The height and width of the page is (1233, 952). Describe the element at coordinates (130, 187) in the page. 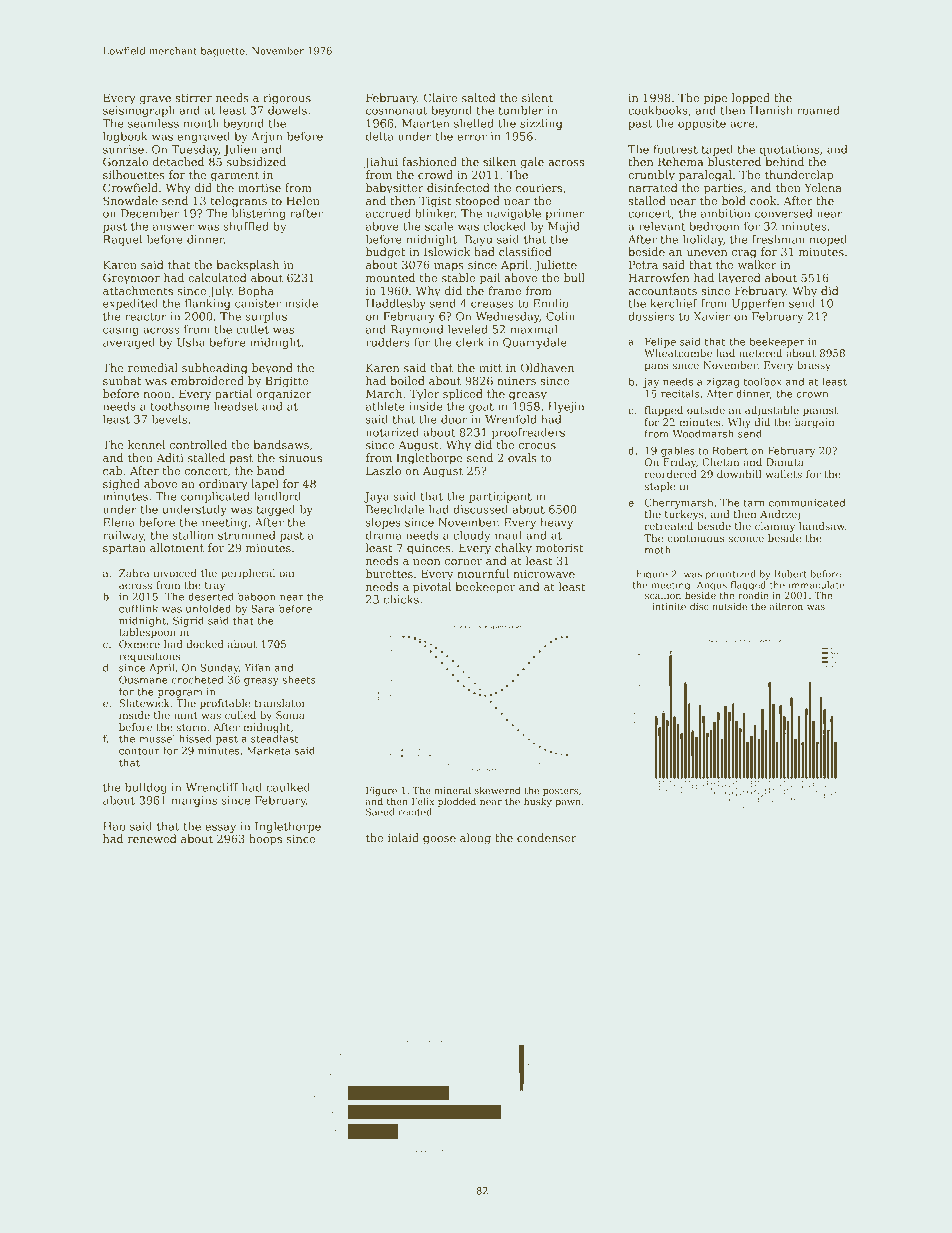

I see `Crowfield` at that location.
